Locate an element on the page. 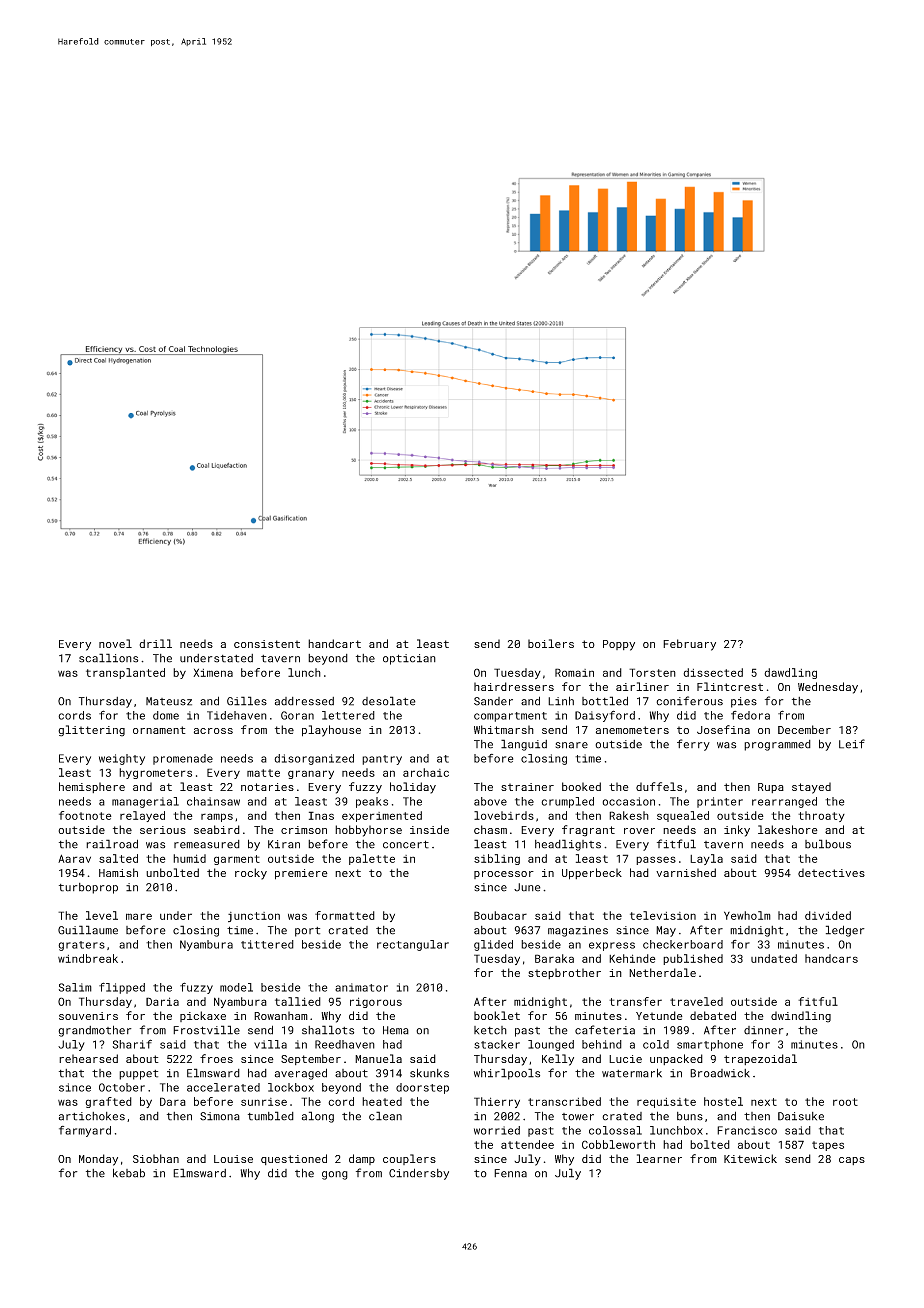 The width and height of the page is (924, 1308). booklet is located at coordinates (497, 1015).
